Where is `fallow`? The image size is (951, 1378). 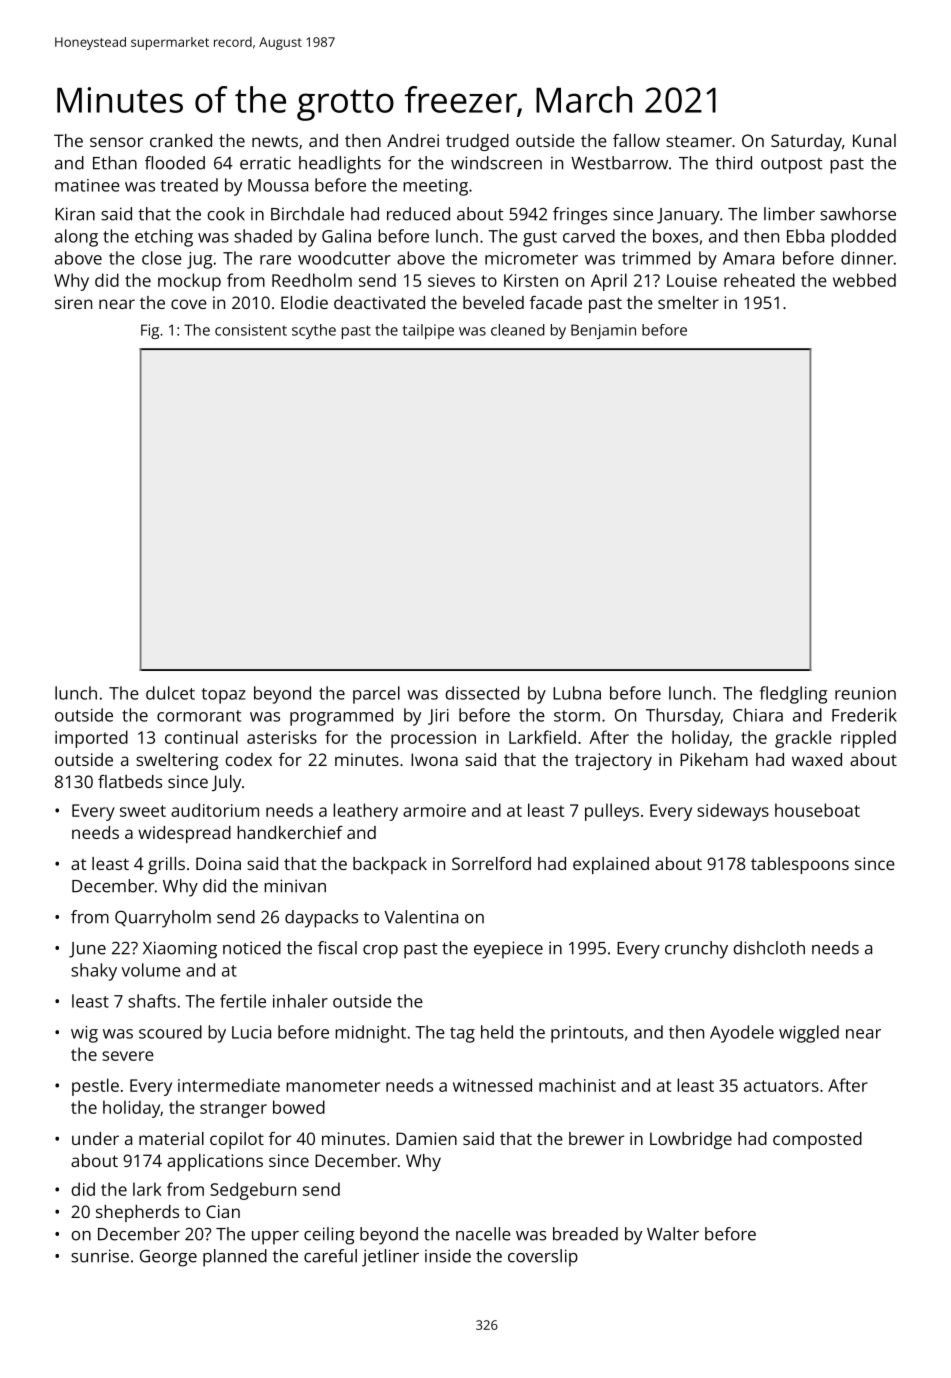 fallow is located at coordinates (636, 140).
